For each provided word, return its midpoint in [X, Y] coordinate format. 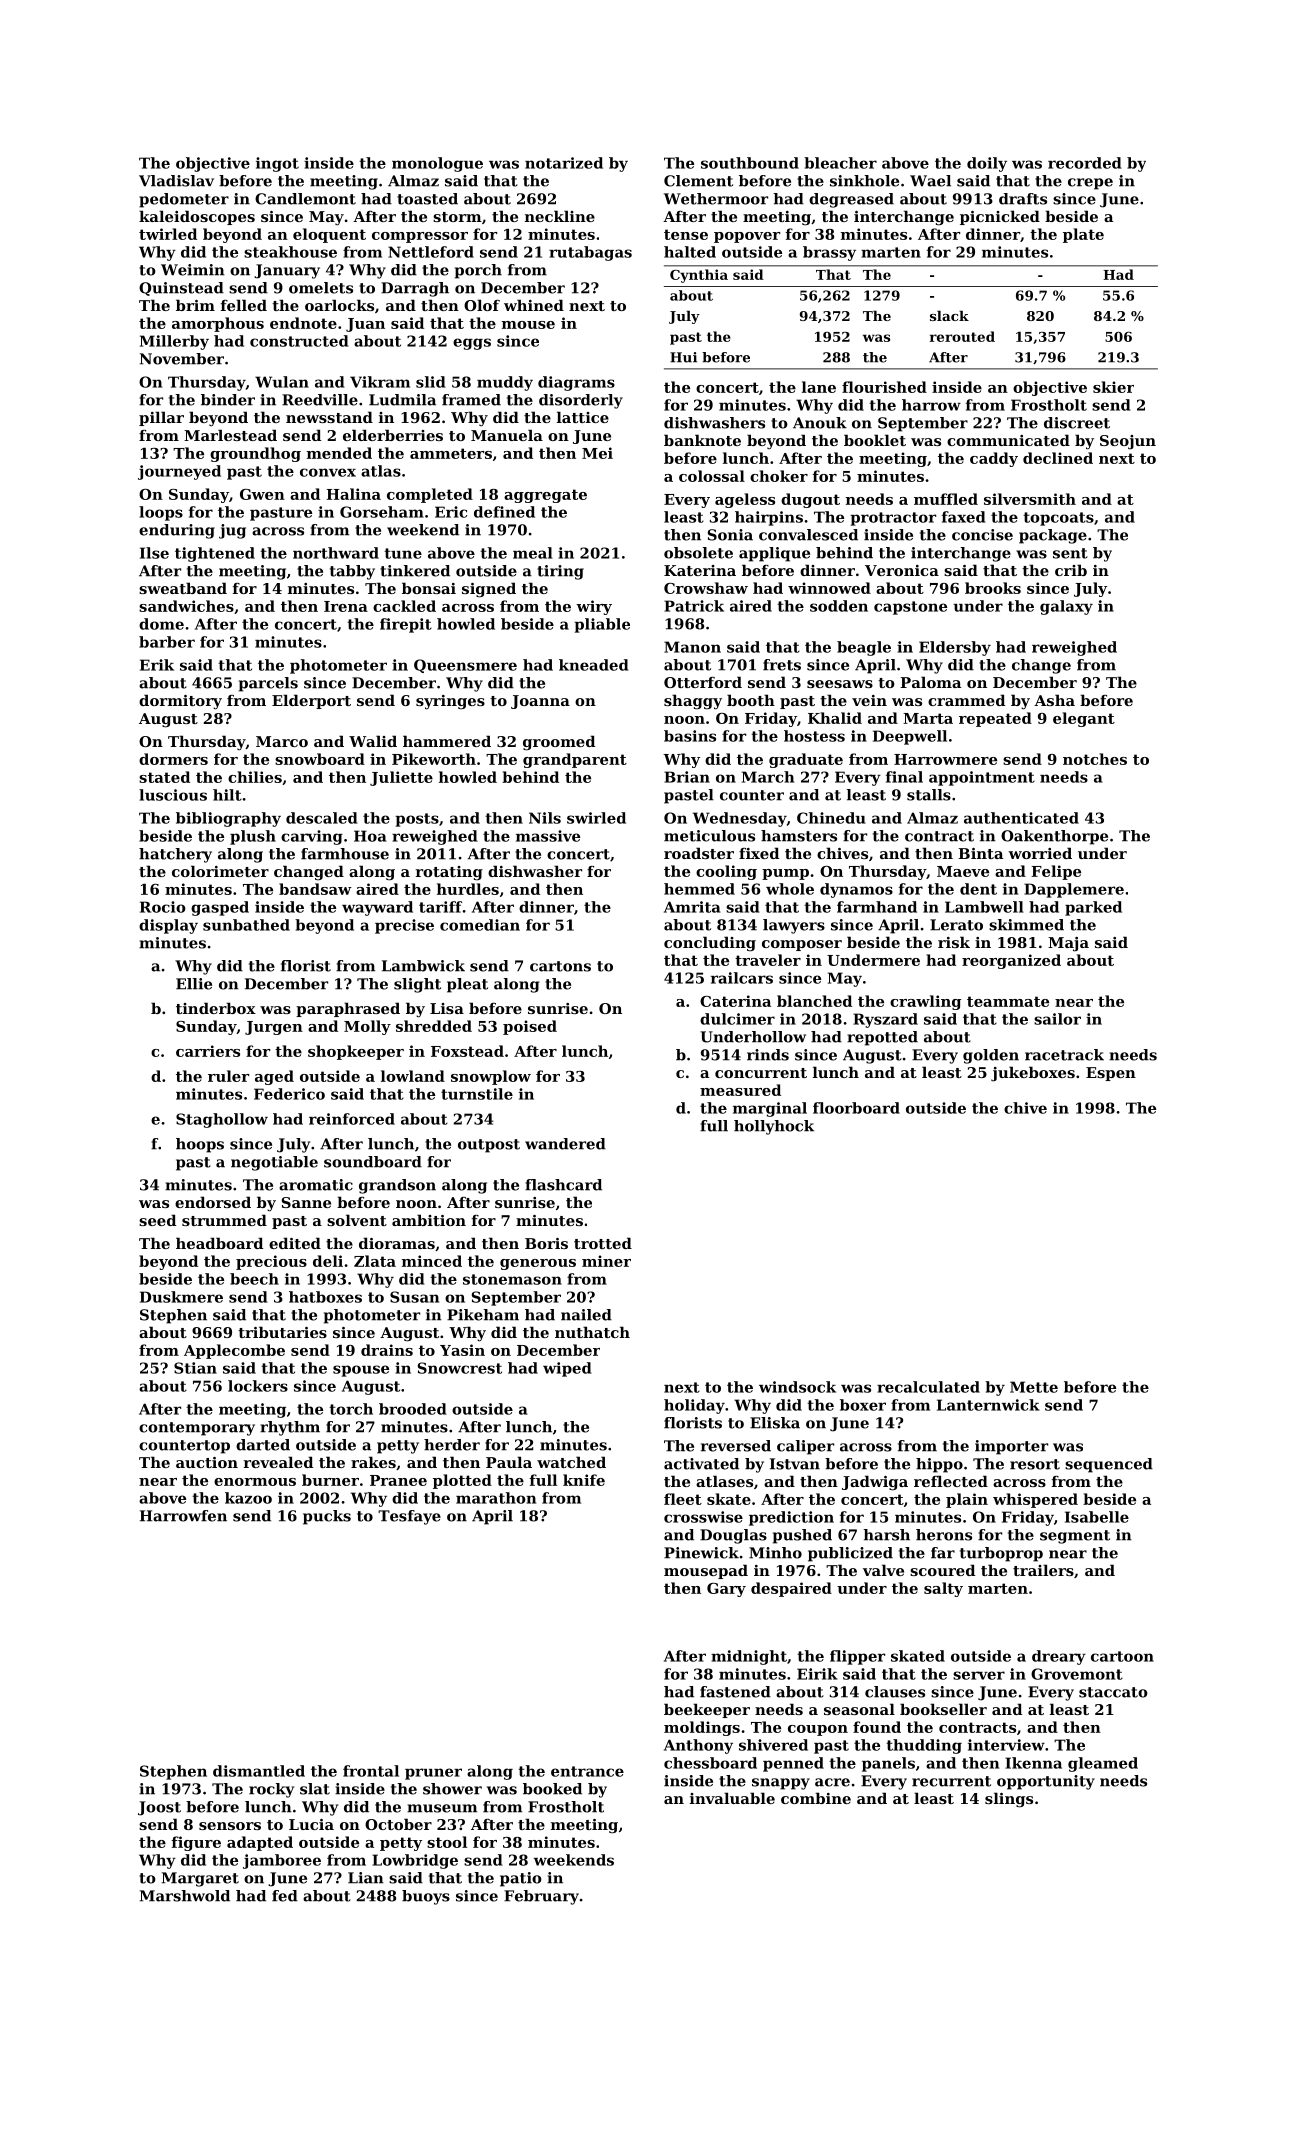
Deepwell [910, 737]
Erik [157, 665]
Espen [1111, 1074]
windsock [797, 1387]
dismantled [259, 1771]
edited [295, 1243]
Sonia [730, 535]
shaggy [693, 702]
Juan [365, 325]
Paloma [930, 682]
